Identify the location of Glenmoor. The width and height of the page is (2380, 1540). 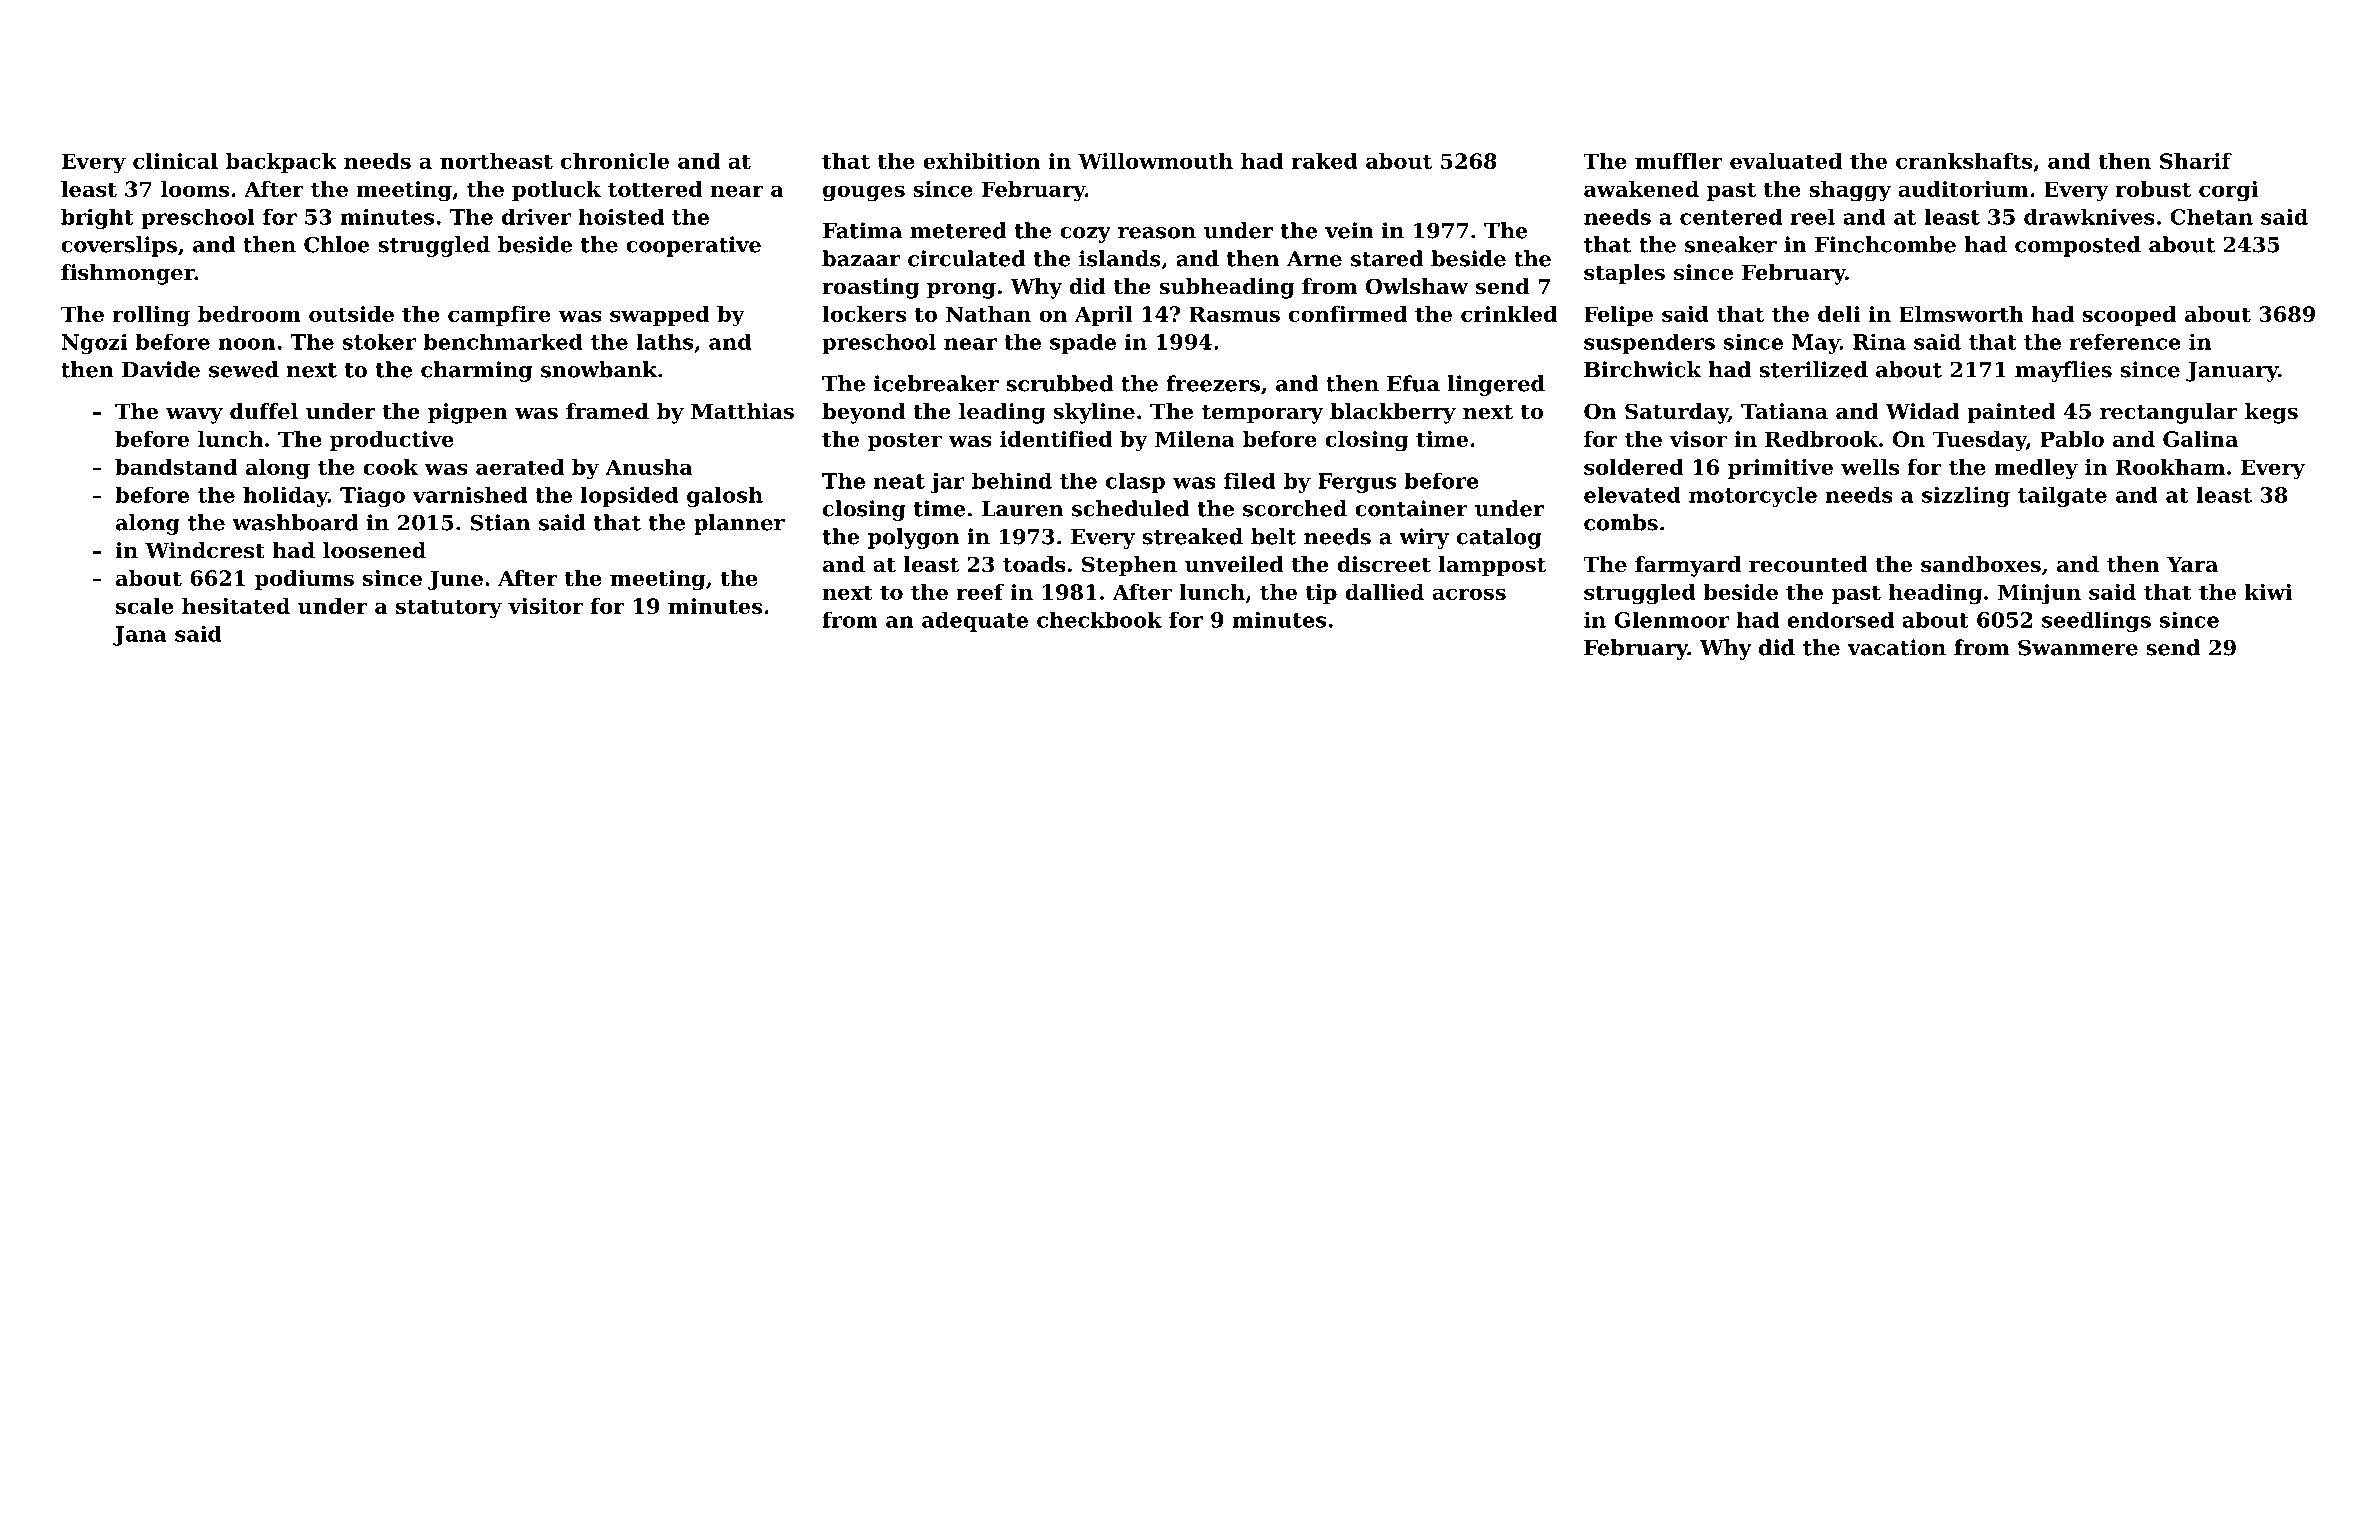
(1671, 620).
